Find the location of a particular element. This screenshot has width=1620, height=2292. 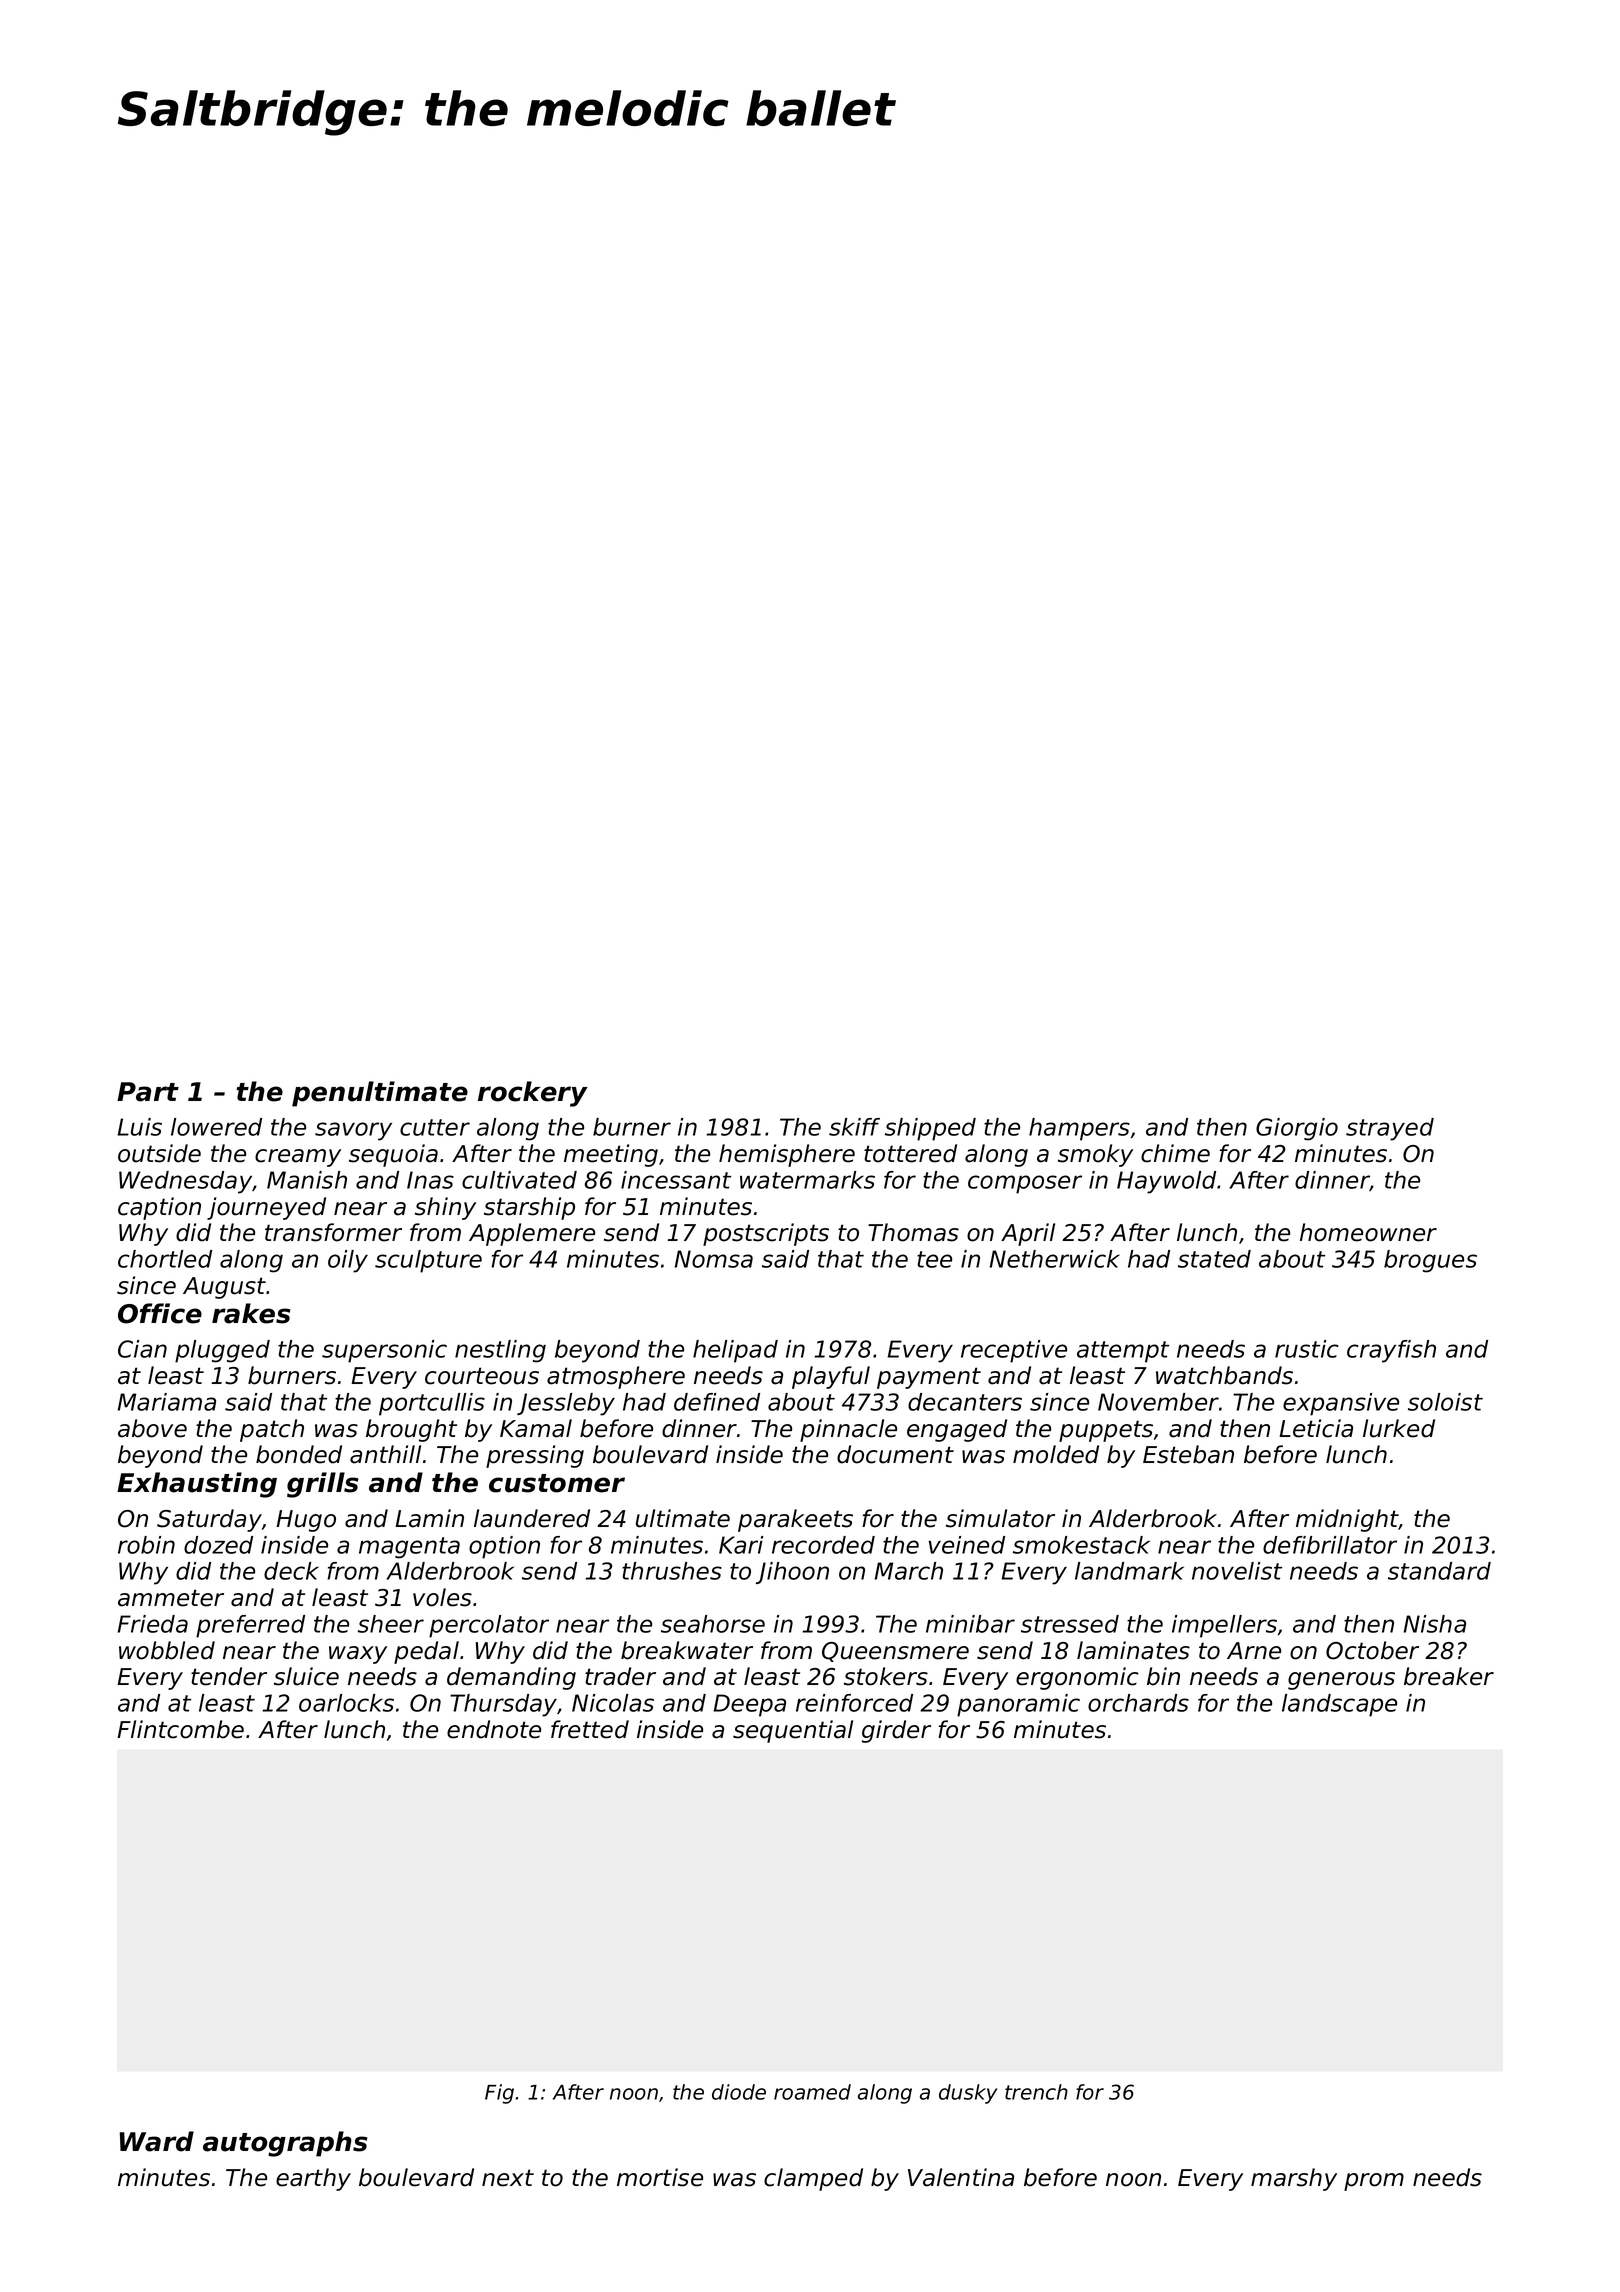

mortise is located at coordinates (660, 2177).
